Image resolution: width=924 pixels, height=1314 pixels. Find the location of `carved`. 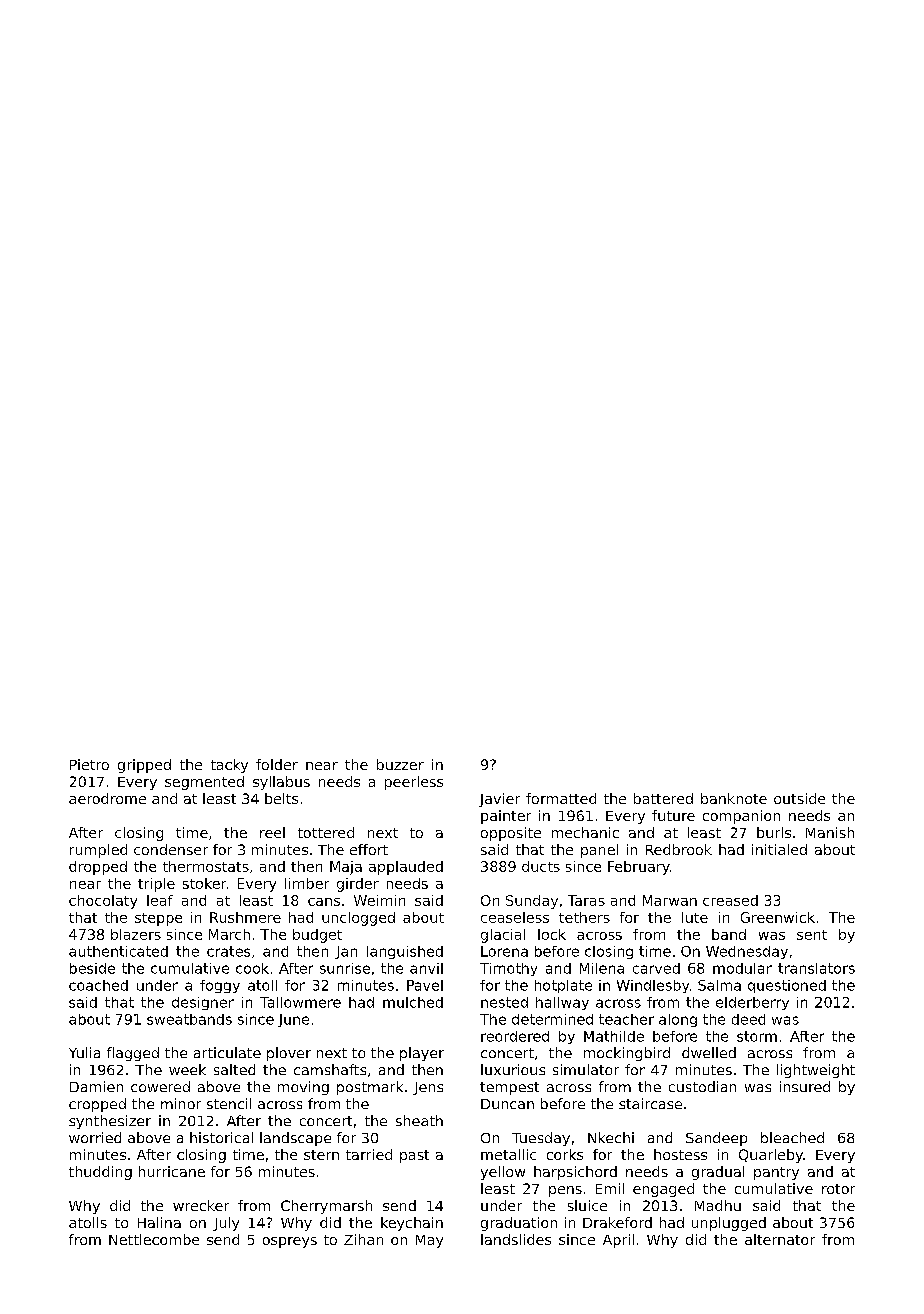

carved is located at coordinates (656, 968).
